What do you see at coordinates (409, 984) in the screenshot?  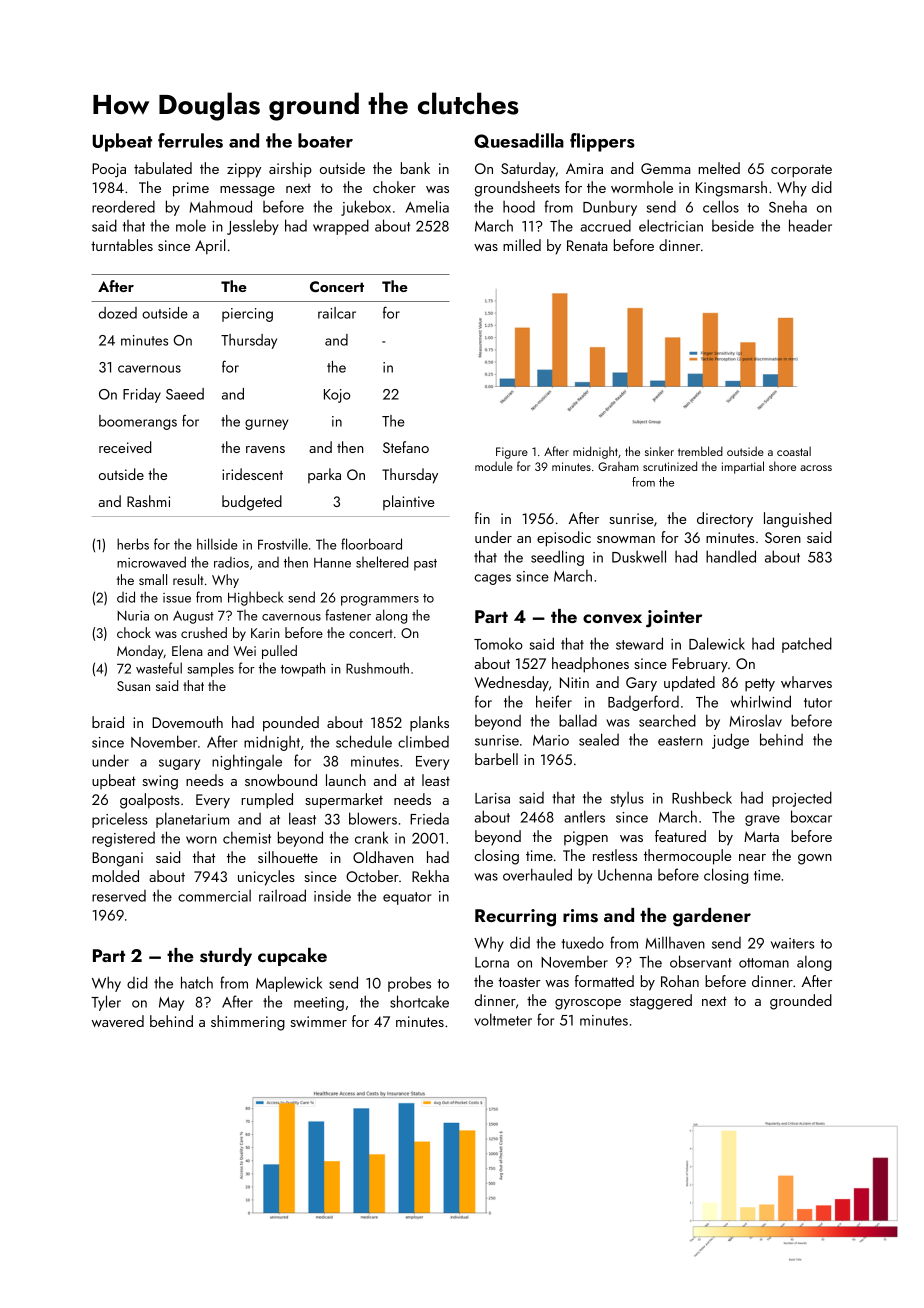 I see `probes` at bounding box center [409, 984].
